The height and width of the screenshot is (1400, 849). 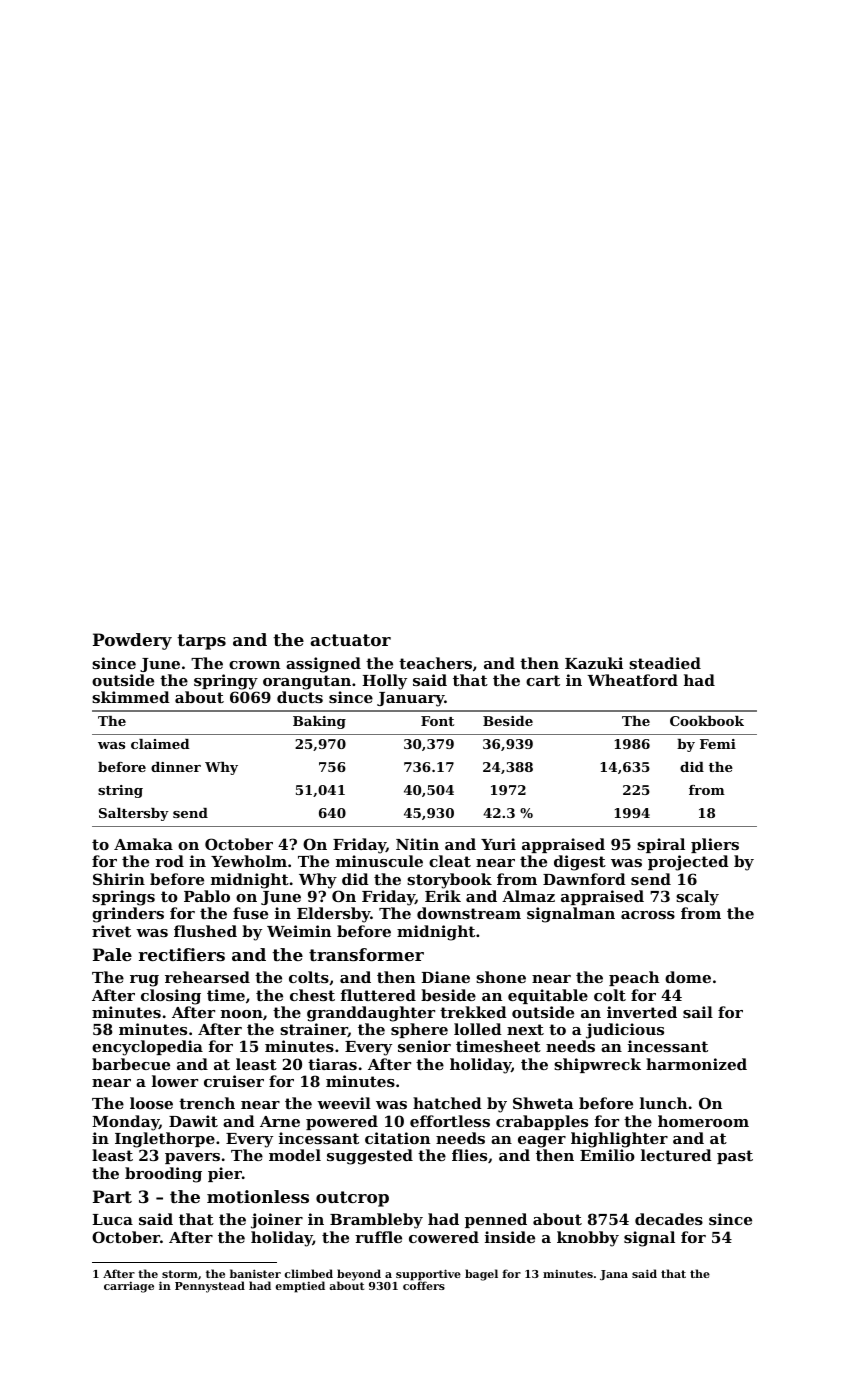 I want to click on dome, so click(x=688, y=977).
